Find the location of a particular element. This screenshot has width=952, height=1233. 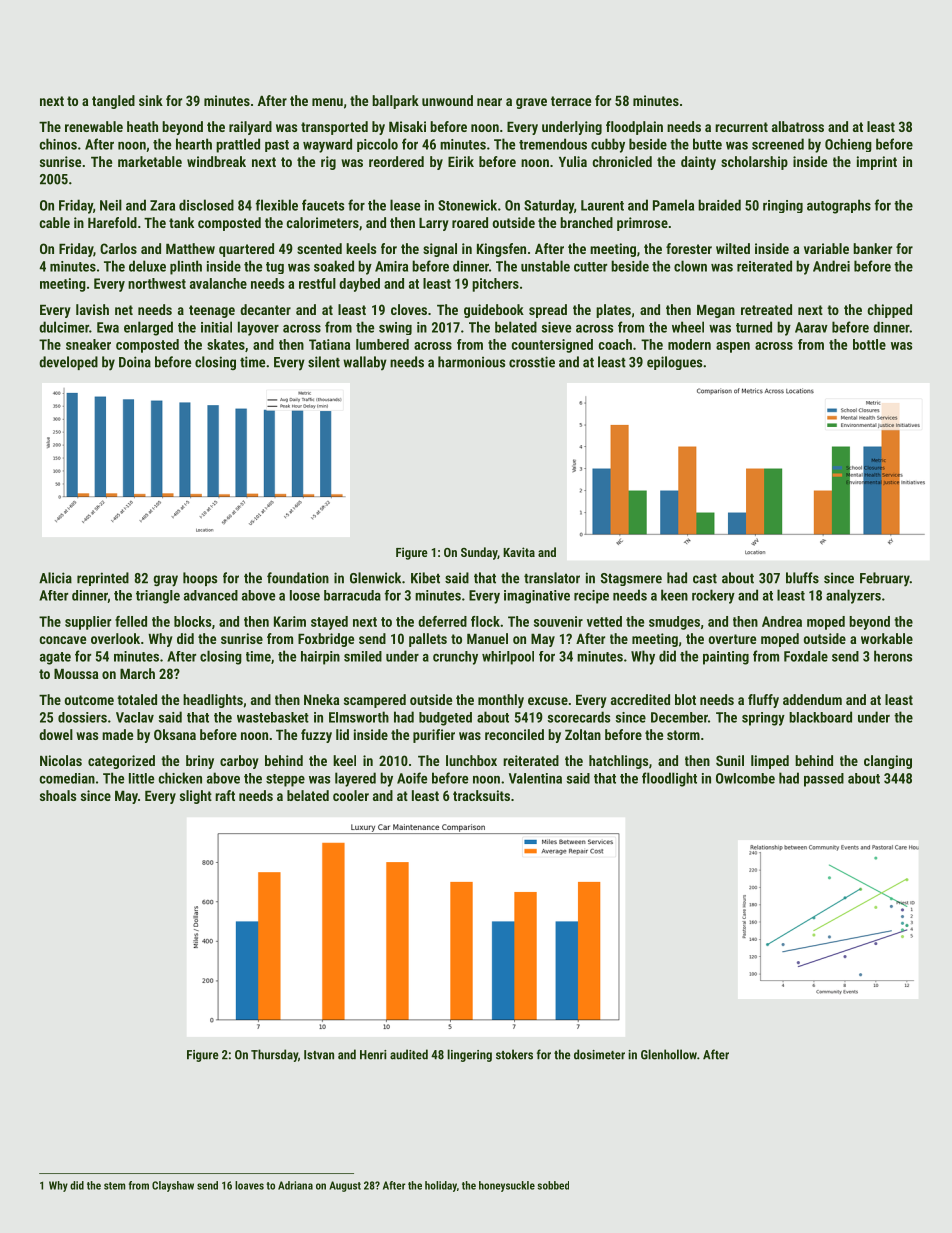

stem is located at coordinates (114, 1186).
